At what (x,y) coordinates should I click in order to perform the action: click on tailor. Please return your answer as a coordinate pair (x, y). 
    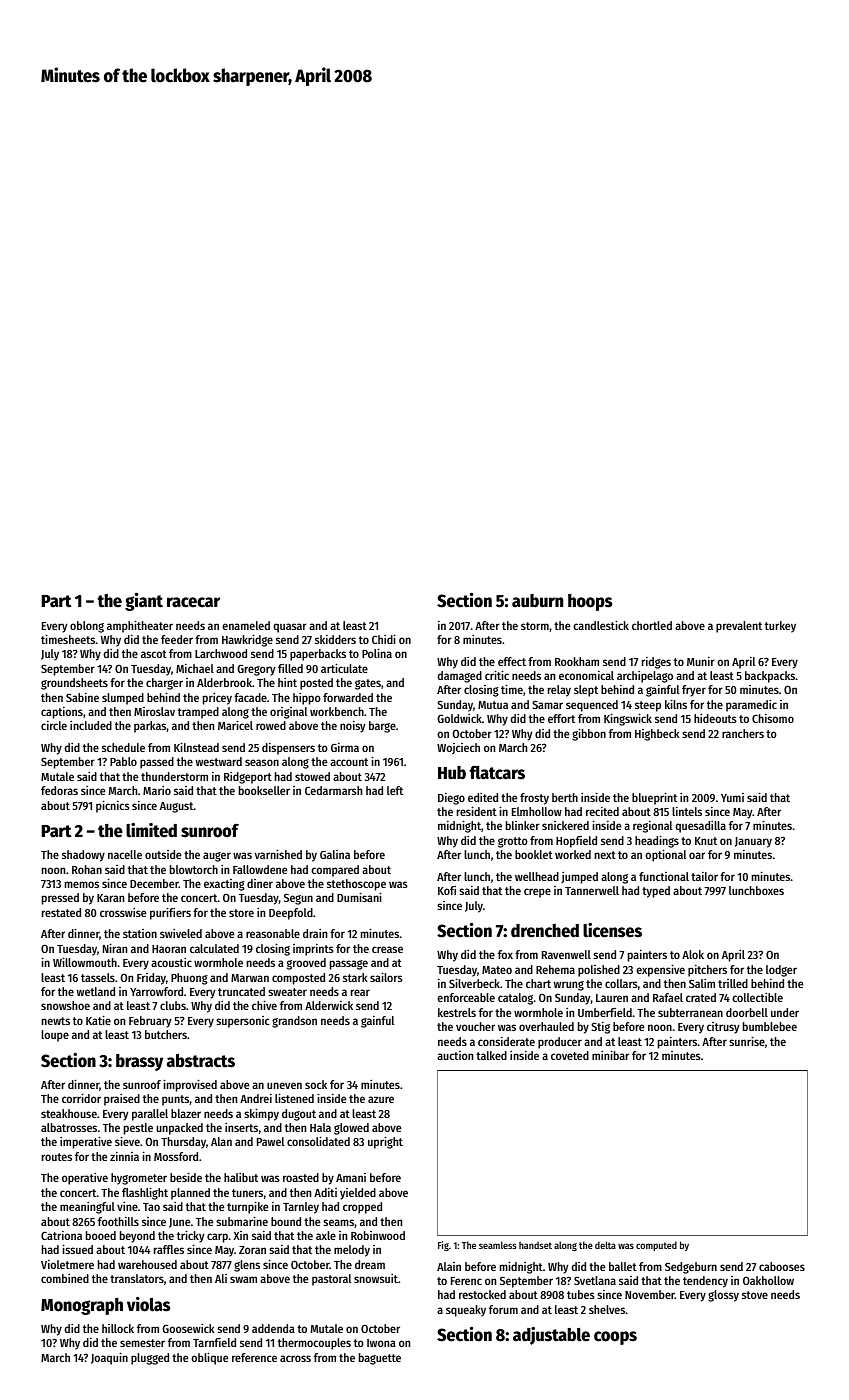
    Looking at the image, I should click on (704, 876).
